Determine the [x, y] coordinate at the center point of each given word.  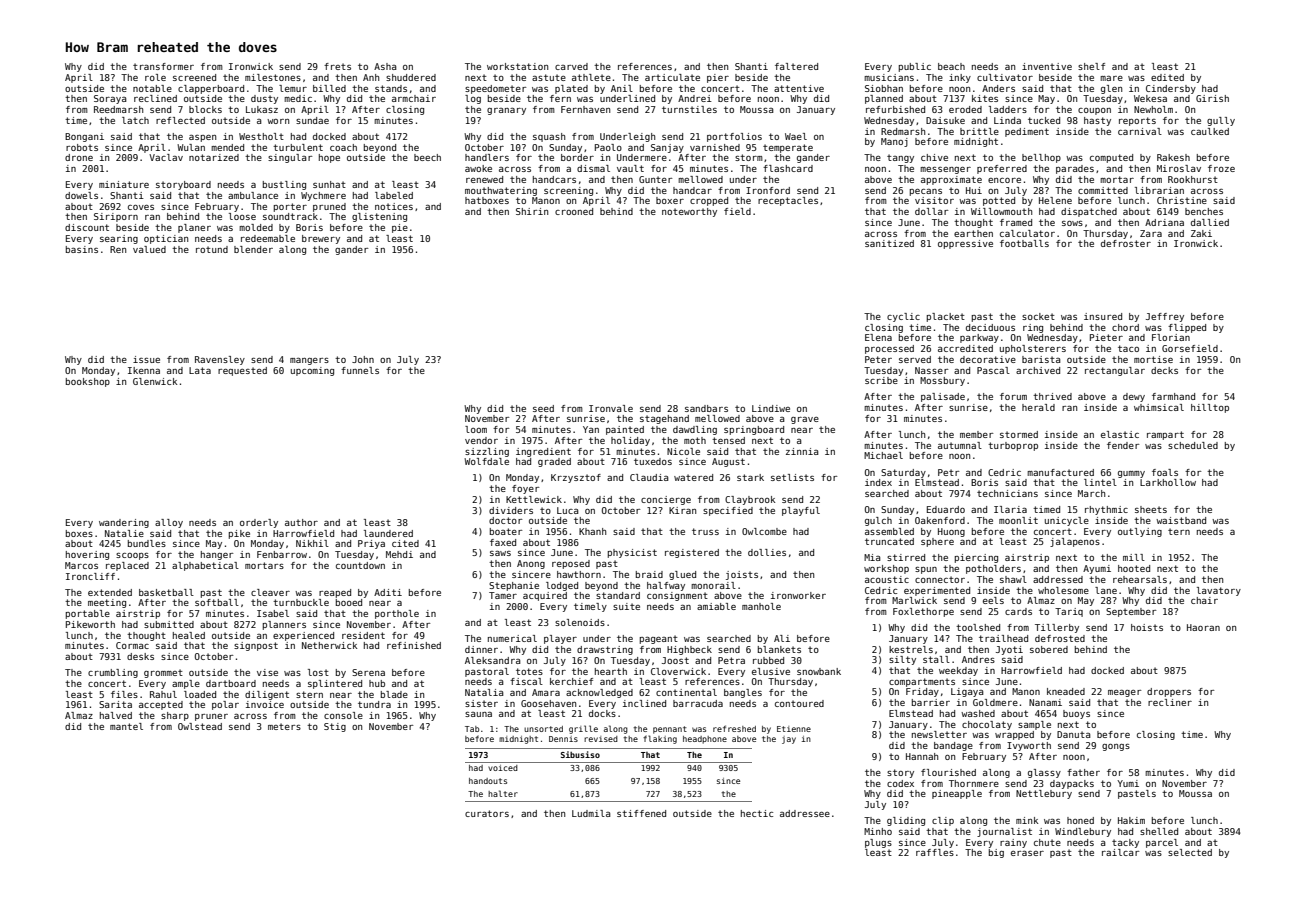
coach [343, 147]
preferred [1002, 169]
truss [705, 531]
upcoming [312, 371]
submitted [169, 624]
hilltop [1210, 408]
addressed [1058, 579]
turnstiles [689, 109]
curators [487, 813]
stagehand [664, 419]
